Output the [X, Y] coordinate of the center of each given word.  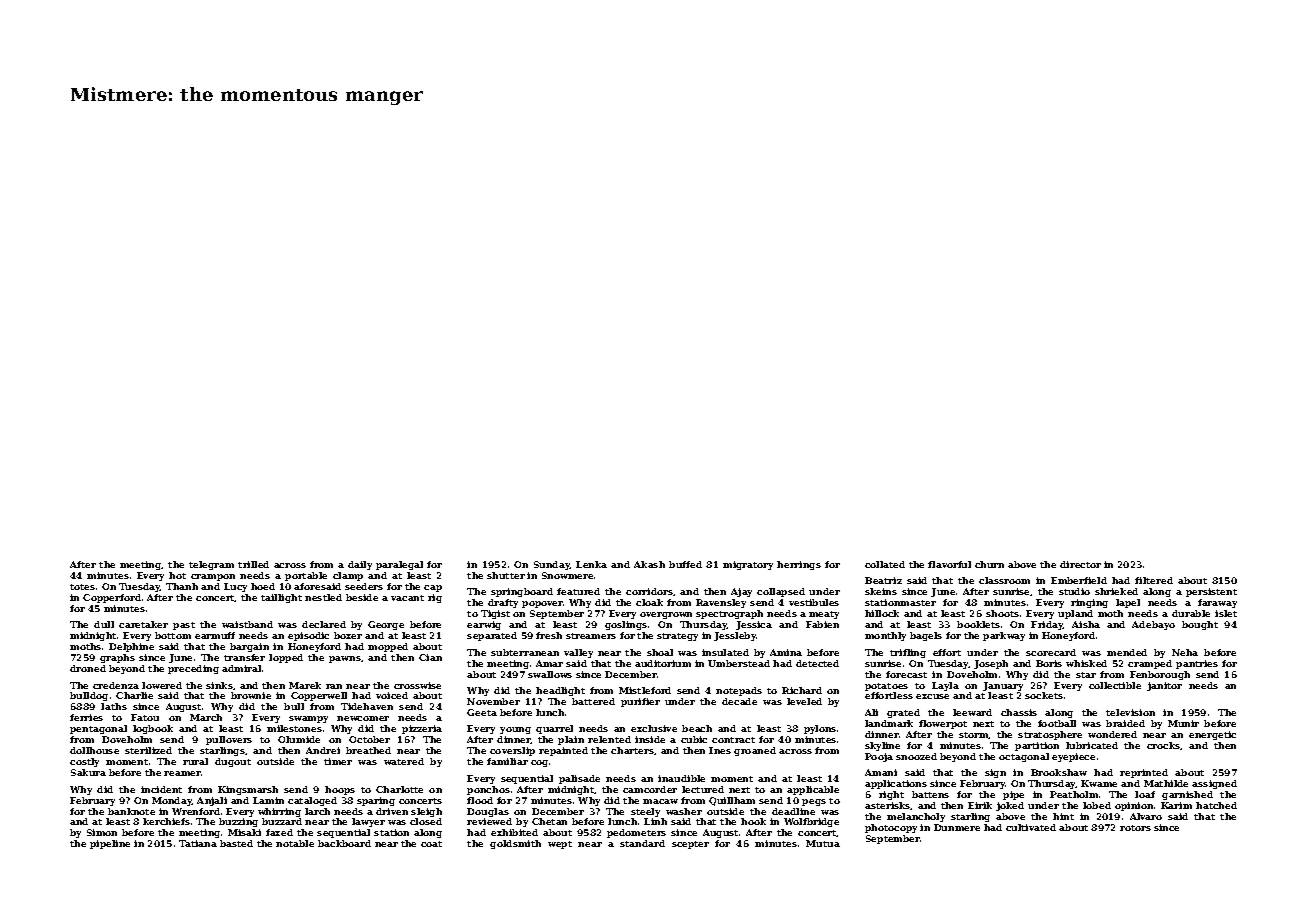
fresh [549, 635]
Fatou [145, 717]
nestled [323, 597]
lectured [703, 789]
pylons [820, 729]
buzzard [282, 821]
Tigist [495, 614]
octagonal [1024, 757]
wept [560, 845]
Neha [1185, 652]
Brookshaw [1059, 772]
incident [161, 789]
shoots [1002, 613]
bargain [249, 647]
